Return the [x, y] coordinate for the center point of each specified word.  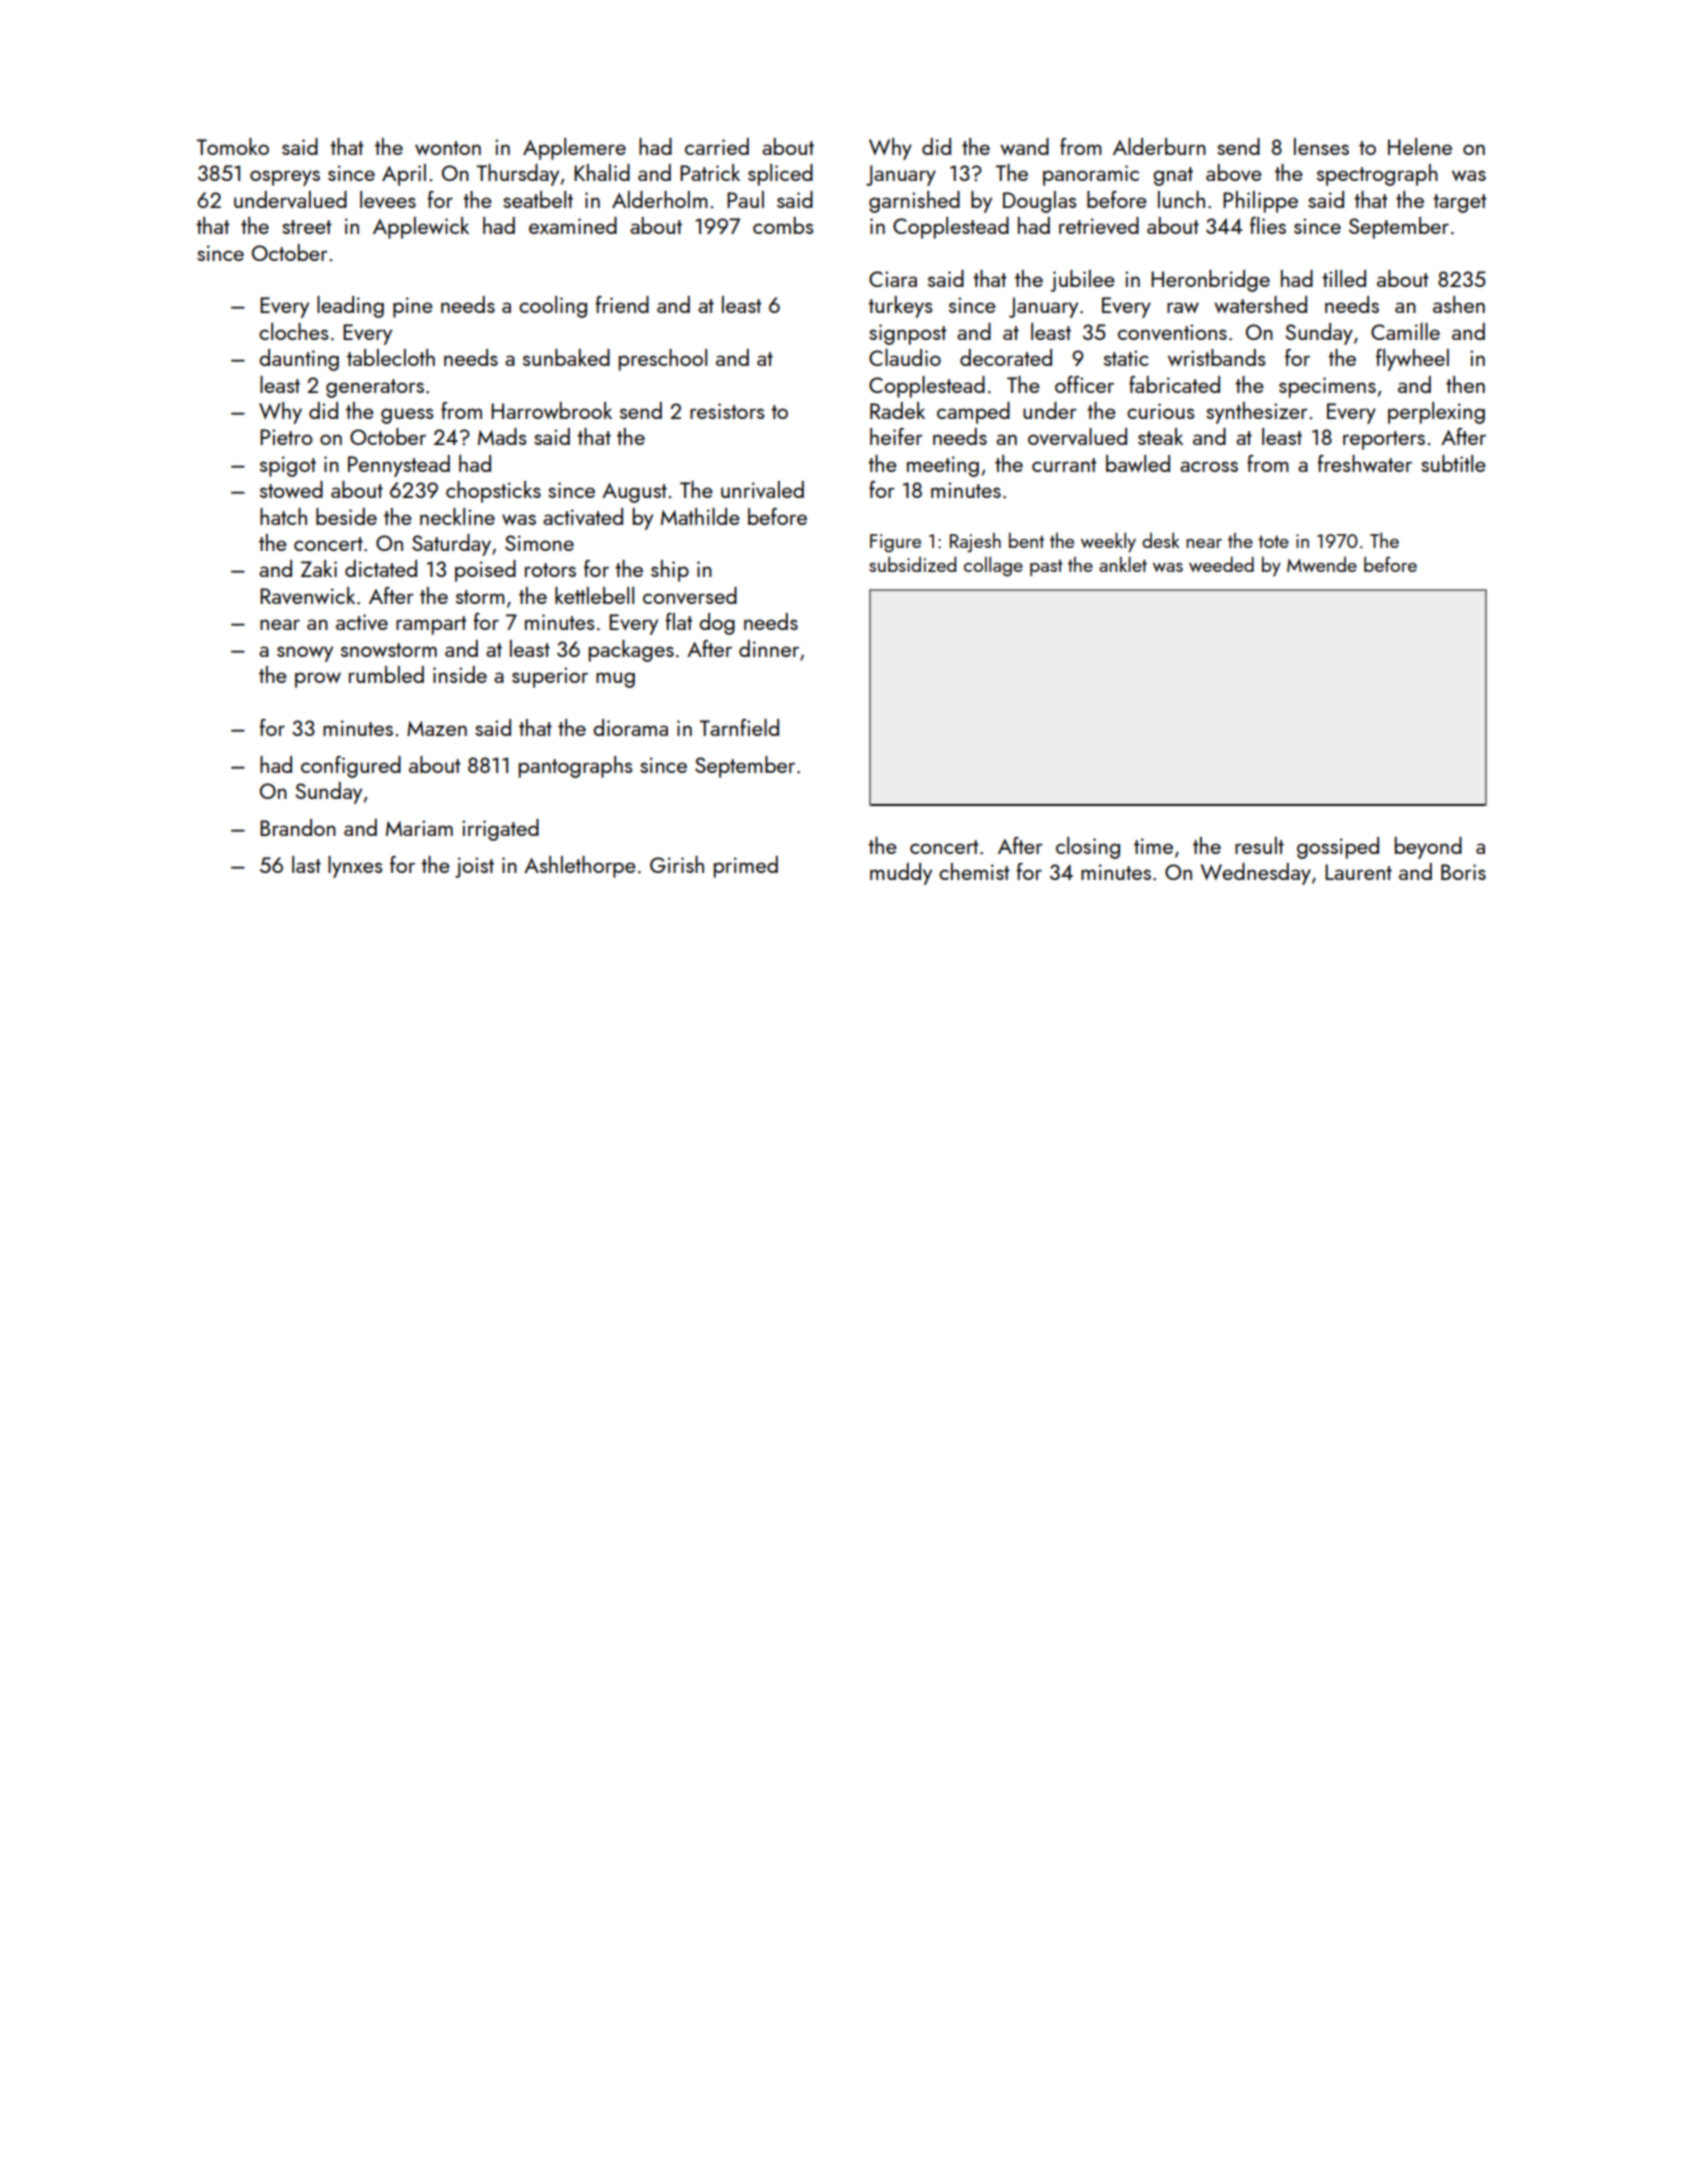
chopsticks [493, 492]
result [1259, 845]
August [634, 493]
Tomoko [233, 146]
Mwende [1322, 564]
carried [717, 146]
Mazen [437, 728]
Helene [1420, 146]
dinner [769, 648]
